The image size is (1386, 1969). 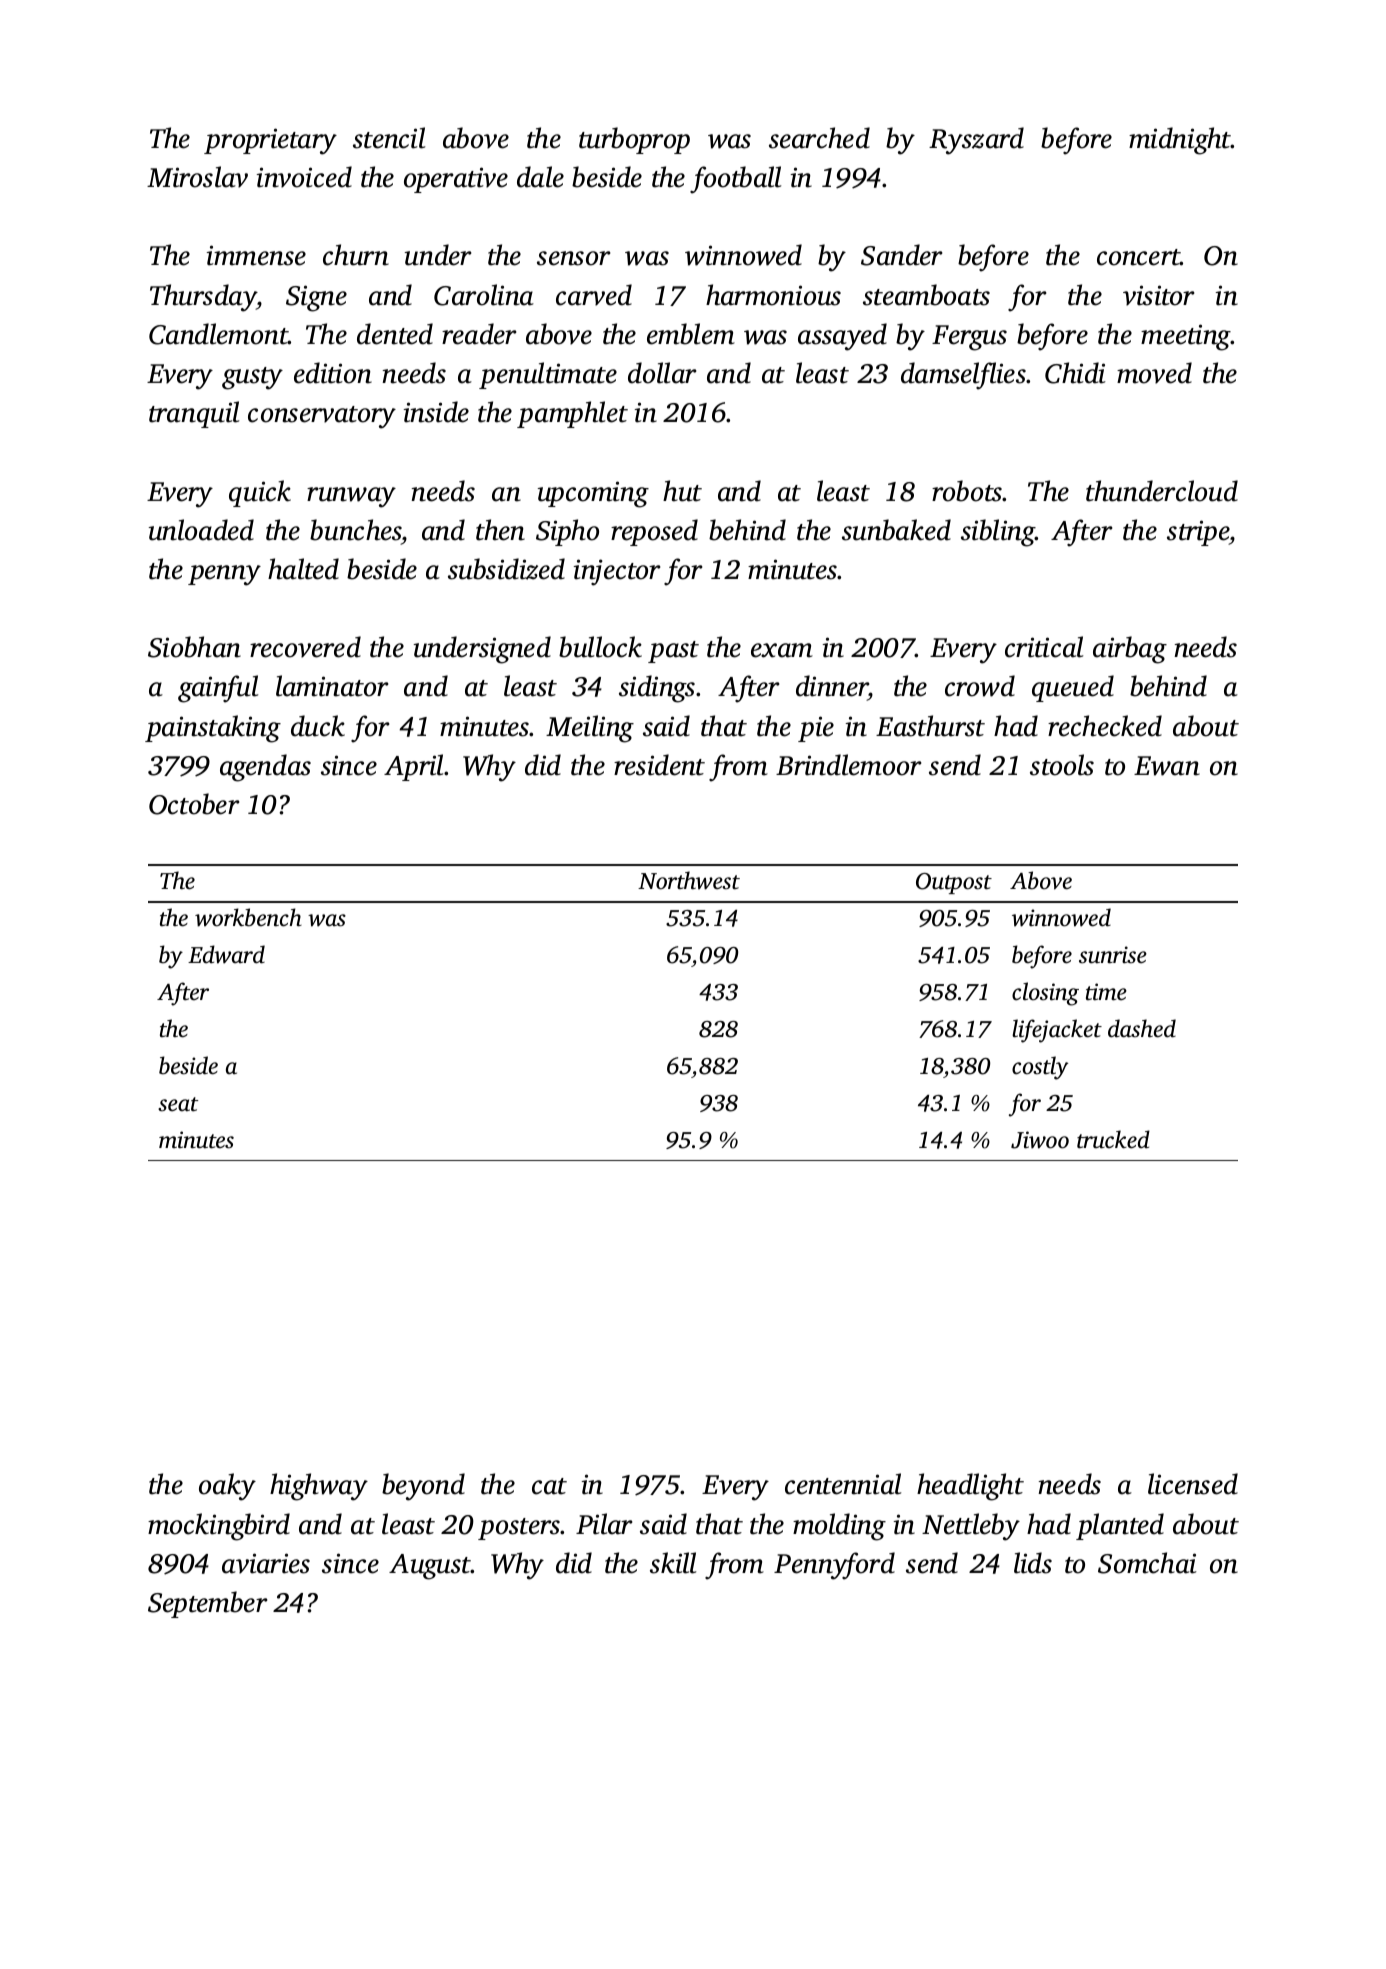 What do you see at coordinates (689, 880) in the screenshot?
I see `Northwest` at bounding box center [689, 880].
